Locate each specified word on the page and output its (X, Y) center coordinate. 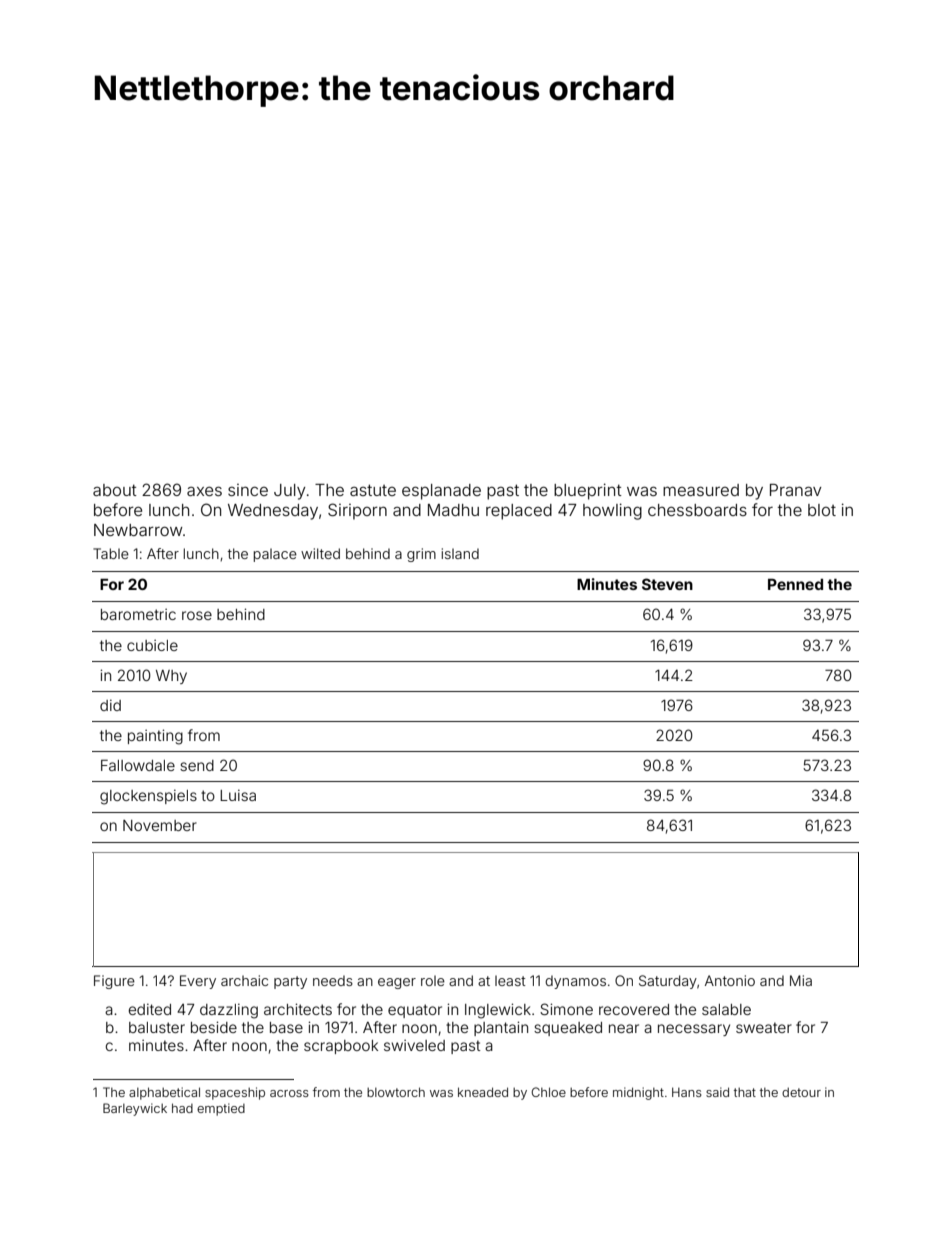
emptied (221, 1109)
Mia (801, 980)
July (290, 492)
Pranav (796, 490)
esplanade (441, 492)
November (160, 825)
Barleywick (135, 1109)
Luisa (238, 795)
